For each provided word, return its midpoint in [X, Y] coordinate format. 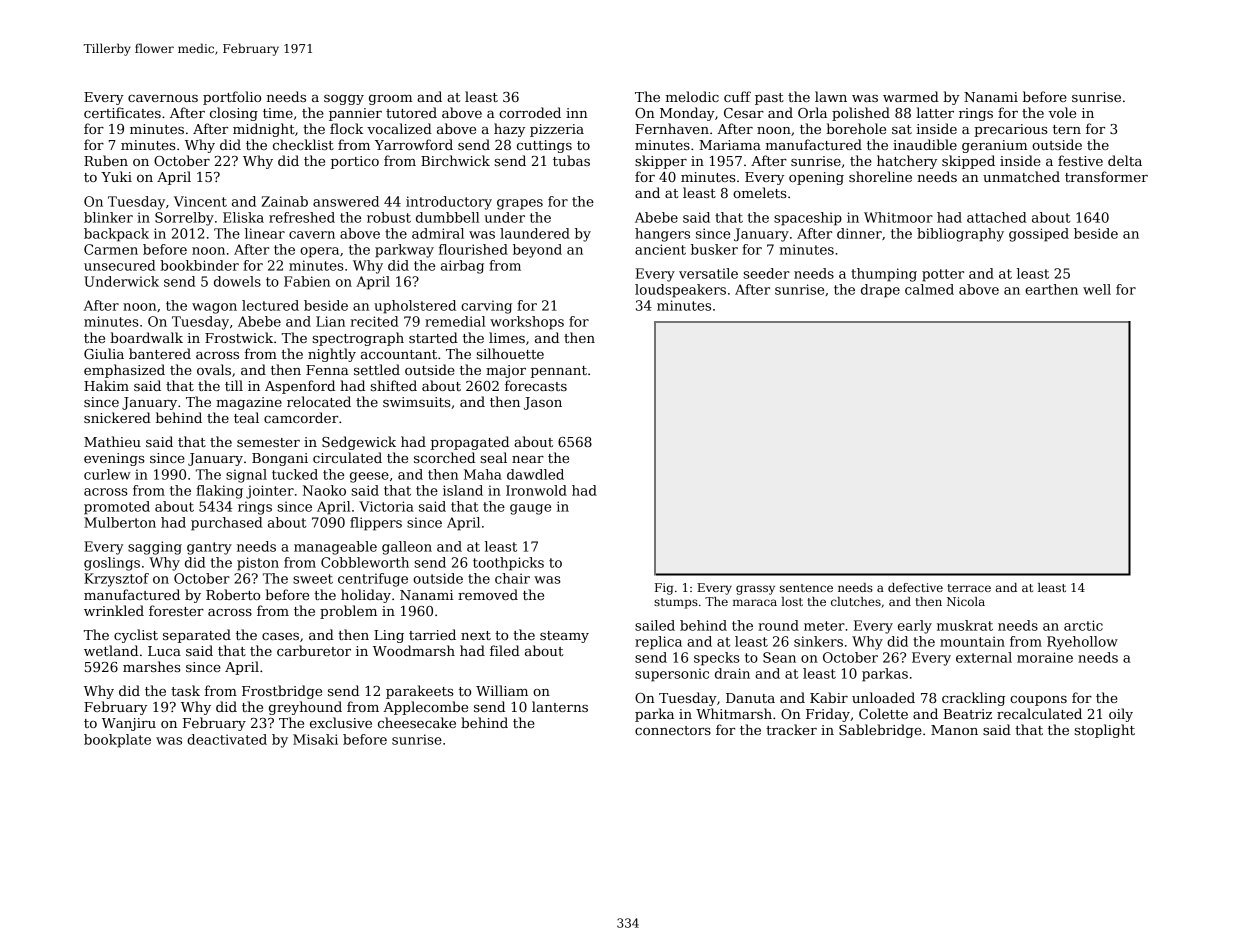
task [185, 690]
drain [732, 673]
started [433, 337]
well [1097, 289]
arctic [1083, 625]
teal [246, 417]
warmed [911, 96]
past [769, 99]
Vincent [200, 201]
